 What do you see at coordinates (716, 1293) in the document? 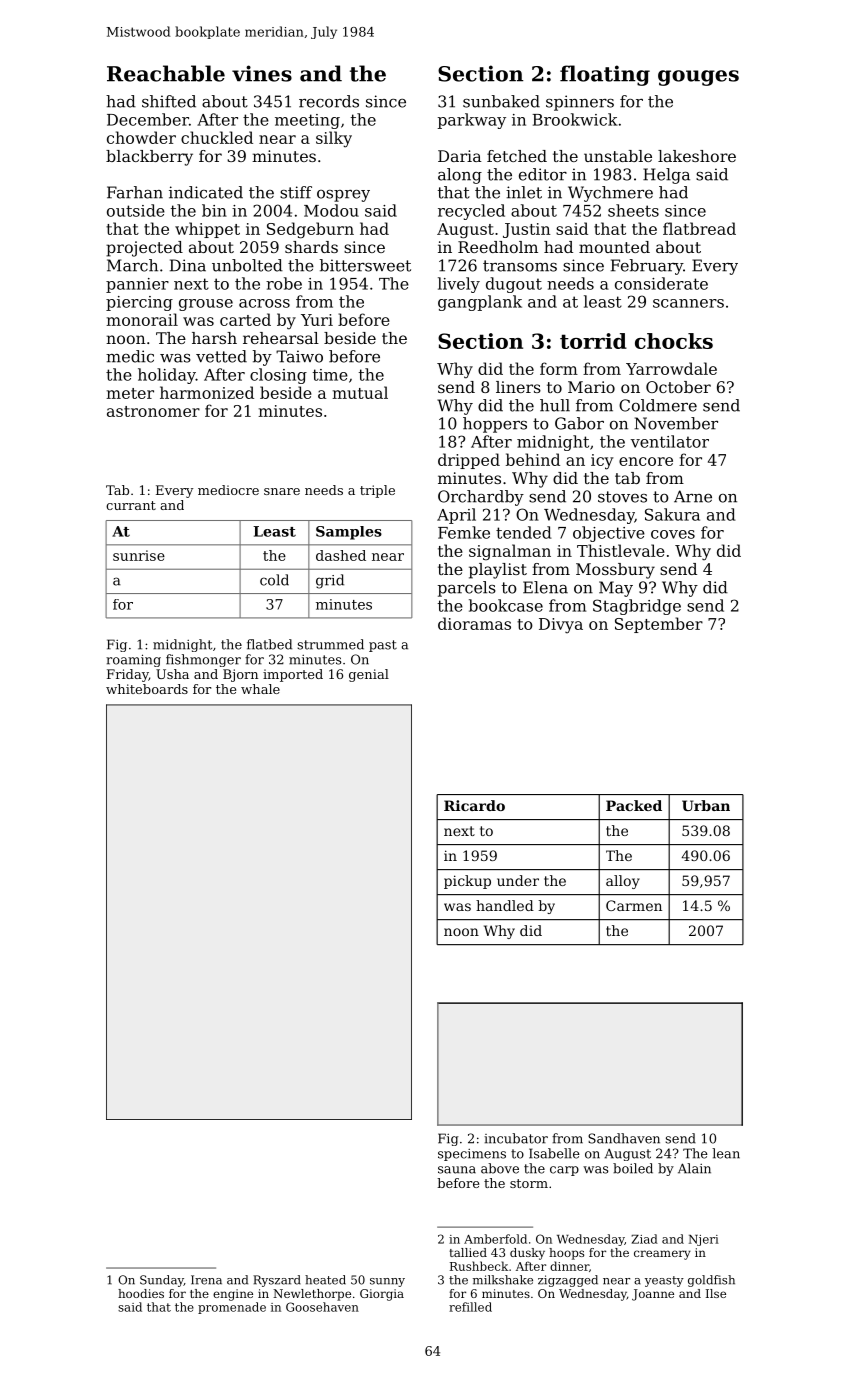
I see `Ilse` at bounding box center [716, 1293].
